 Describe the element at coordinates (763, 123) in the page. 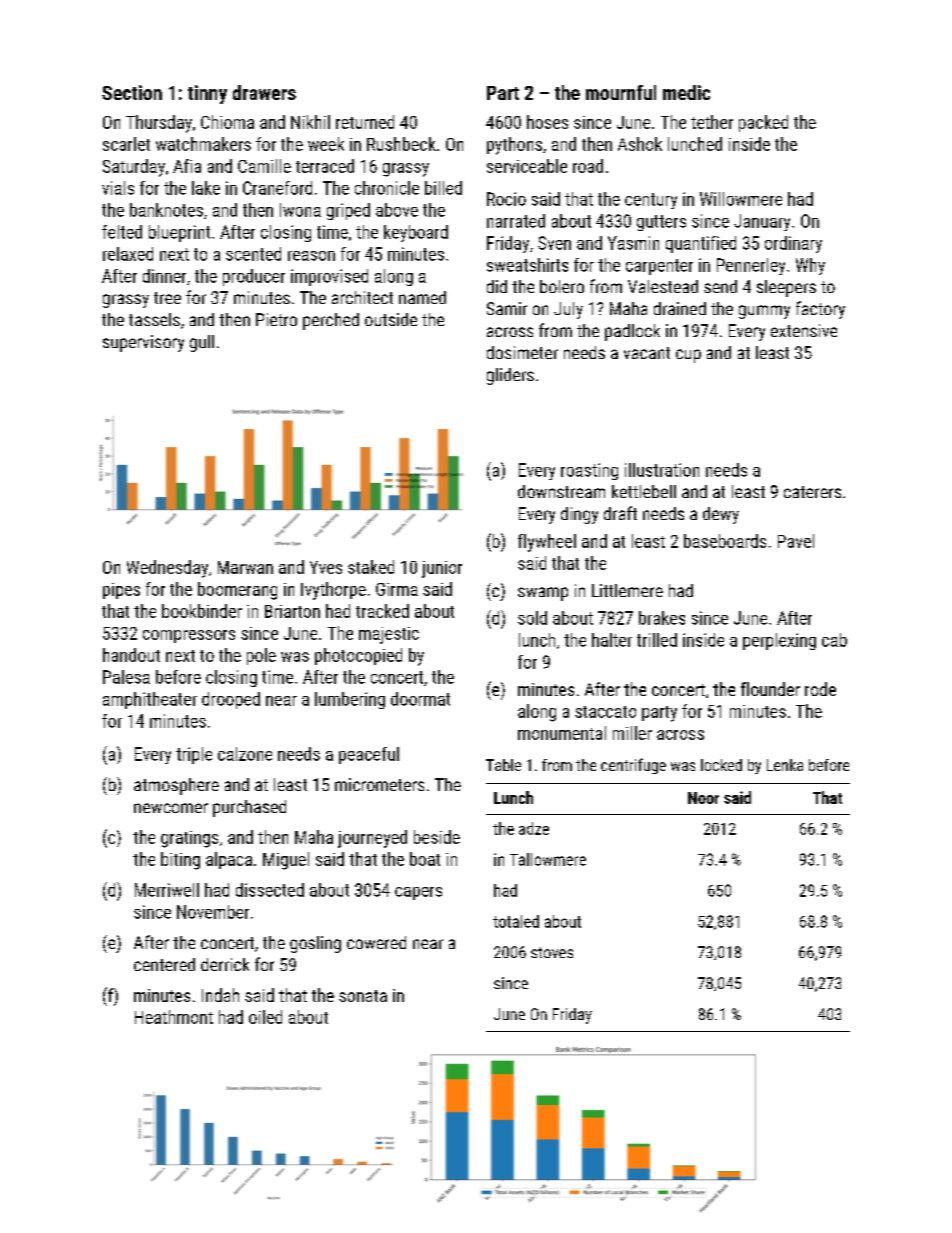

I see `packed` at that location.
